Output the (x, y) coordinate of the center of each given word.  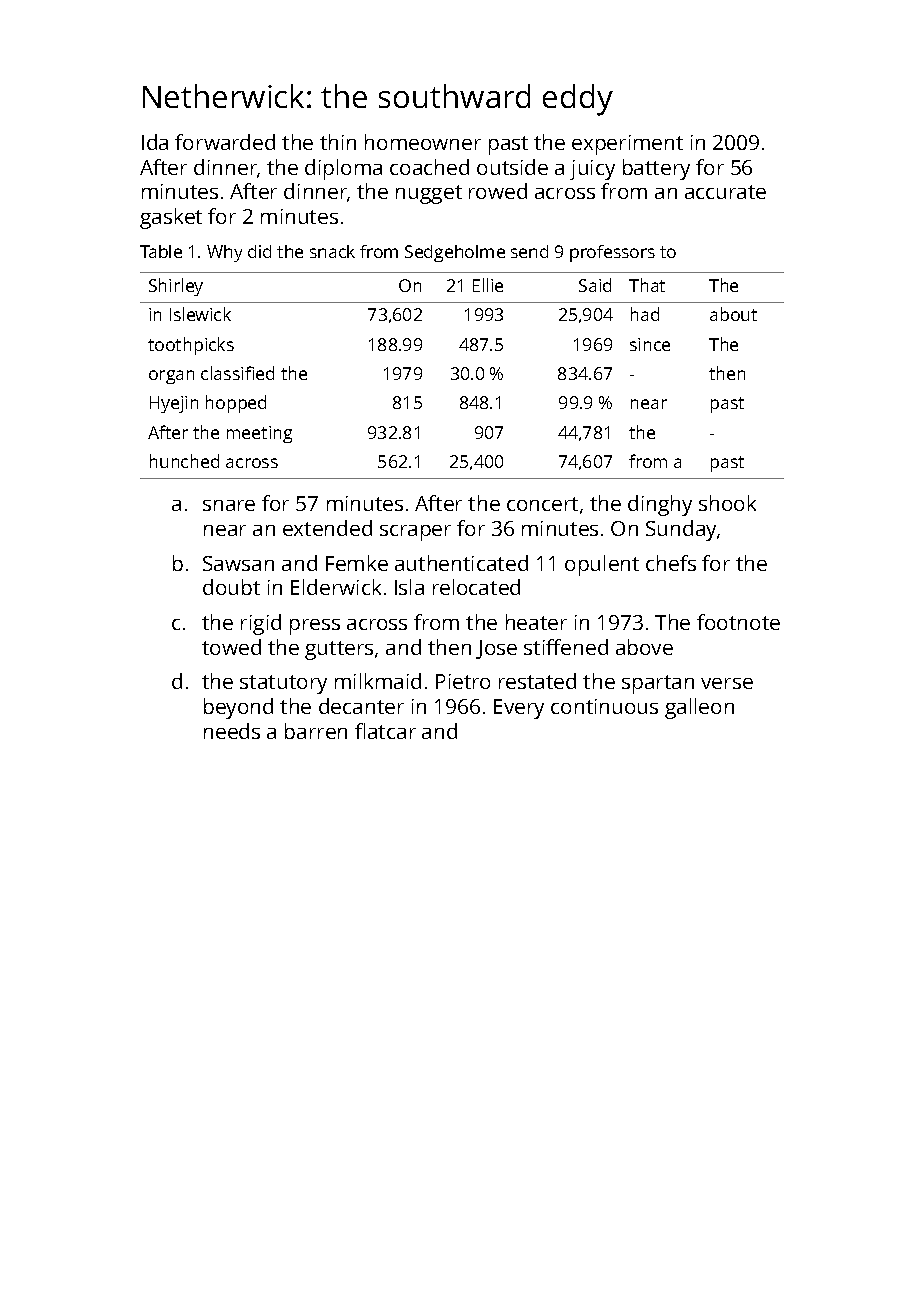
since (650, 344)
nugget (429, 194)
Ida (155, 142)
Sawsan (238, 563)
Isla (409, 587)
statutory (283, 684)
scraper (415, 533)
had (645, 314)
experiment (627, 145)
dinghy (660, 505)
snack (332, 251)
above (644, 647)
